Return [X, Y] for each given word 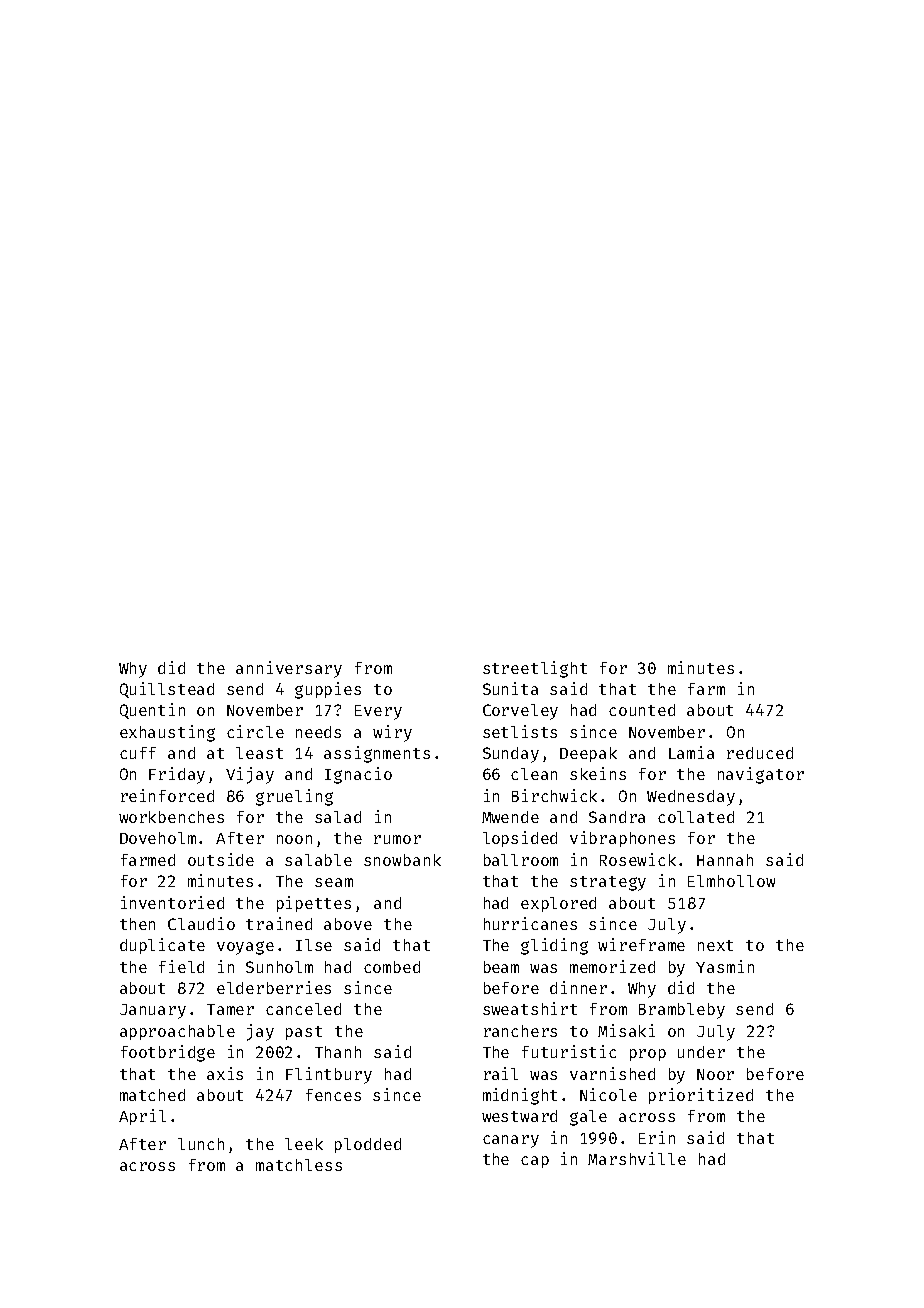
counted [642, 710]
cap [535, 1162]
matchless [299, 1165]
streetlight [535, 669]
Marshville [637, 1158]
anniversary [289, 669]
